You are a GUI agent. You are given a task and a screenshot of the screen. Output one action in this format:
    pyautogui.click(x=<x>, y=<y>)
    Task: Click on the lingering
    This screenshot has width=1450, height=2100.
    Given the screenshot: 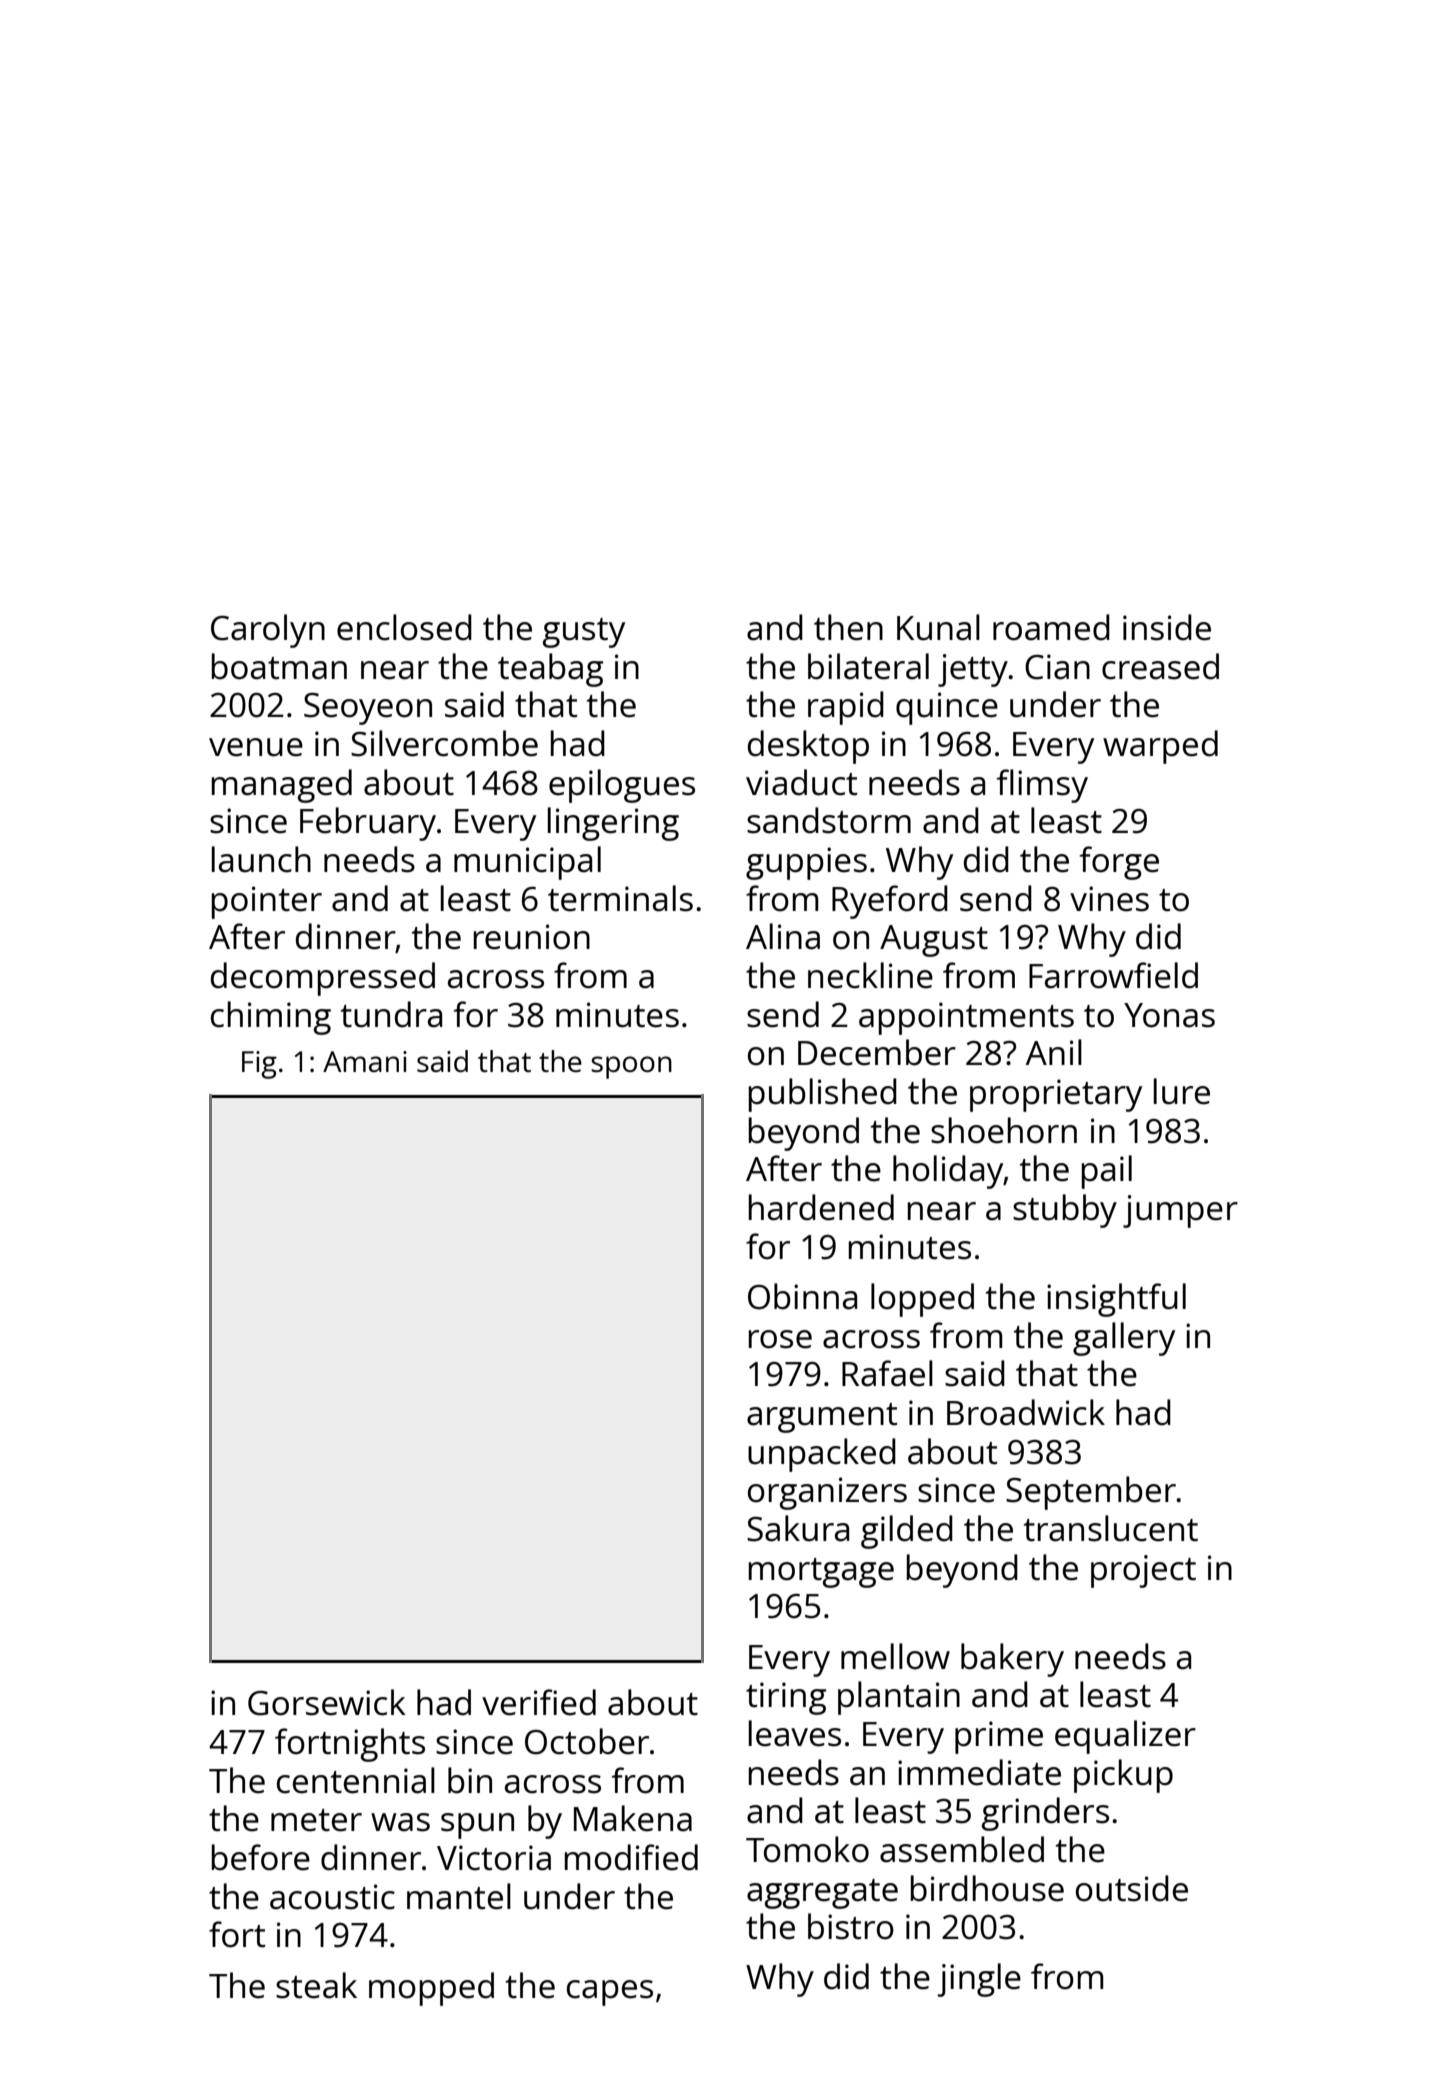 What is the action you would take?
    pyautogui.click(x=613, y=824)
